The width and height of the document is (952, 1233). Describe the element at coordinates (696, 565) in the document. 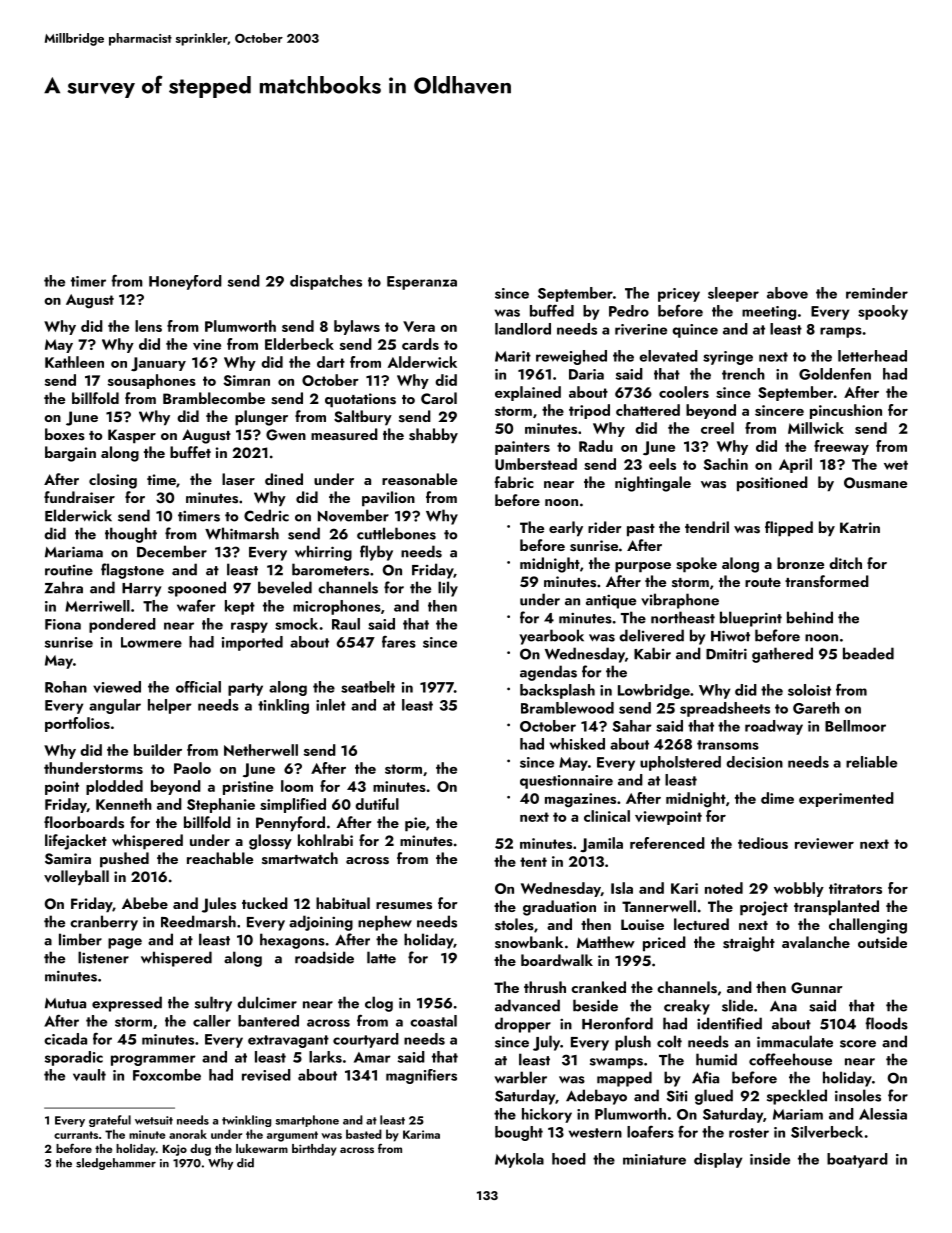

I see `spoke` at that location.
